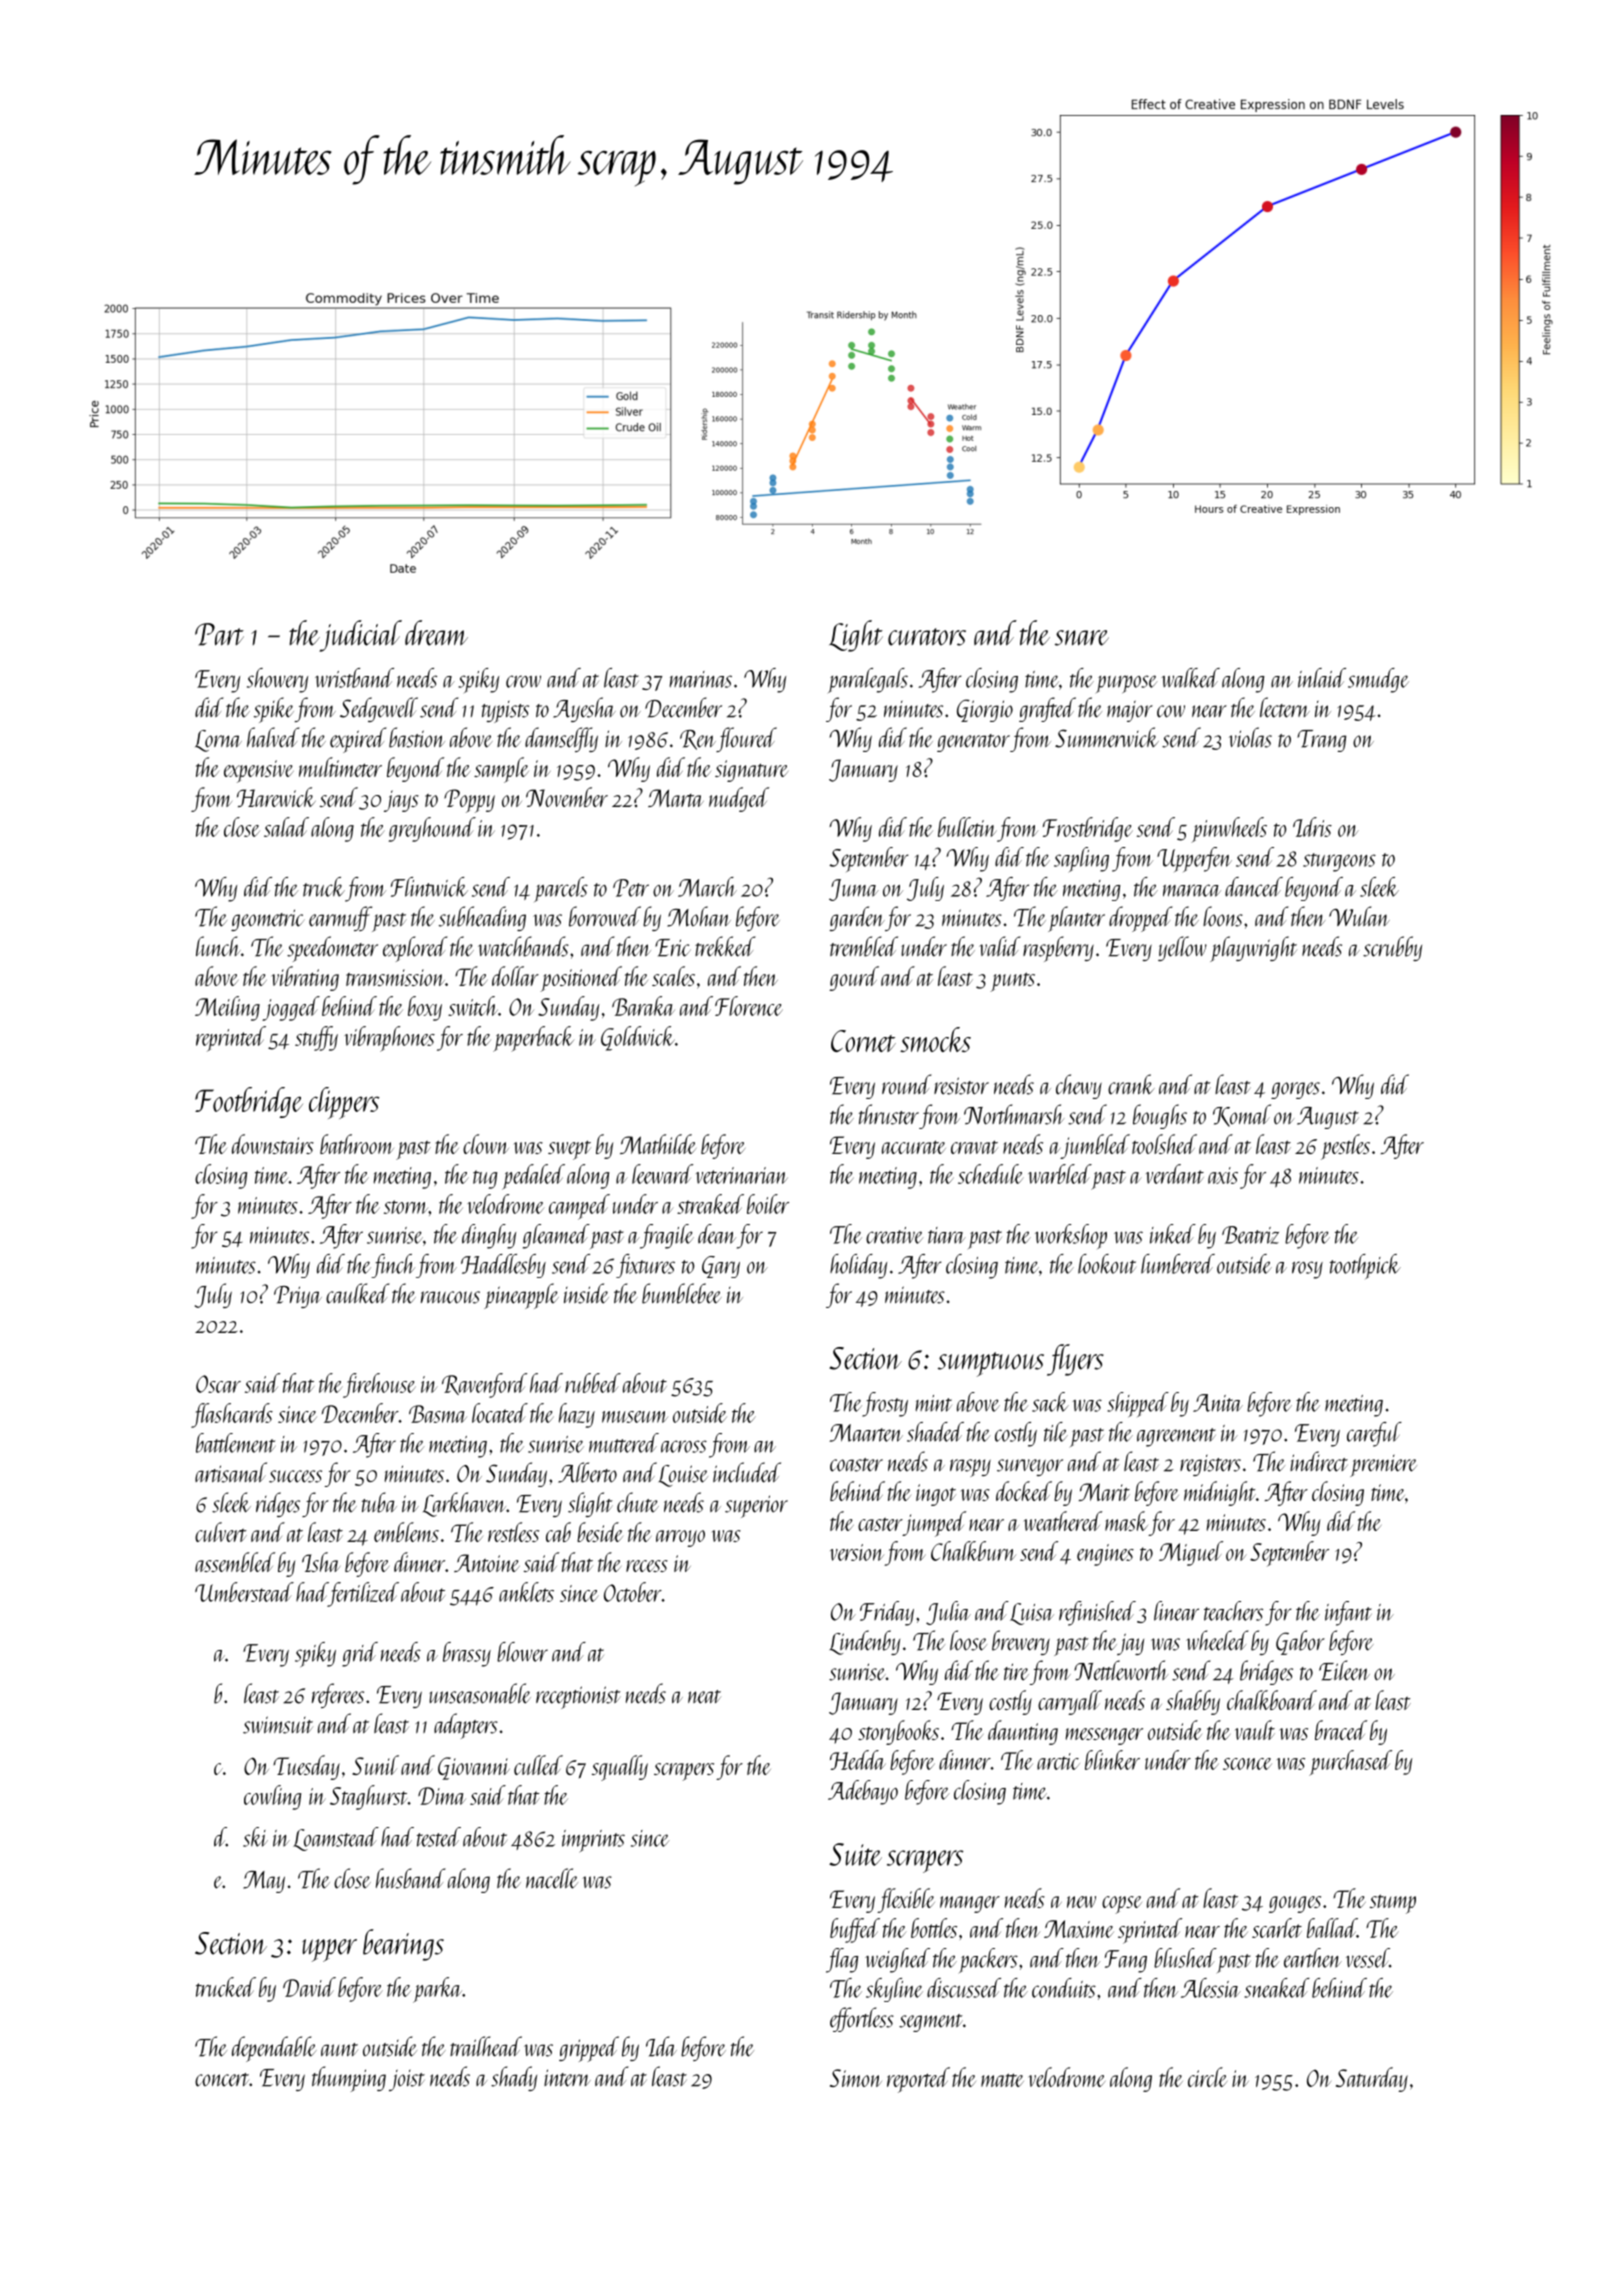 This screenshot has width=1620, height=2292. What do you see at coordinates (973, 1551) in the screenshot?
I see `Chalkburn` at bounding box center [973, 1551].
